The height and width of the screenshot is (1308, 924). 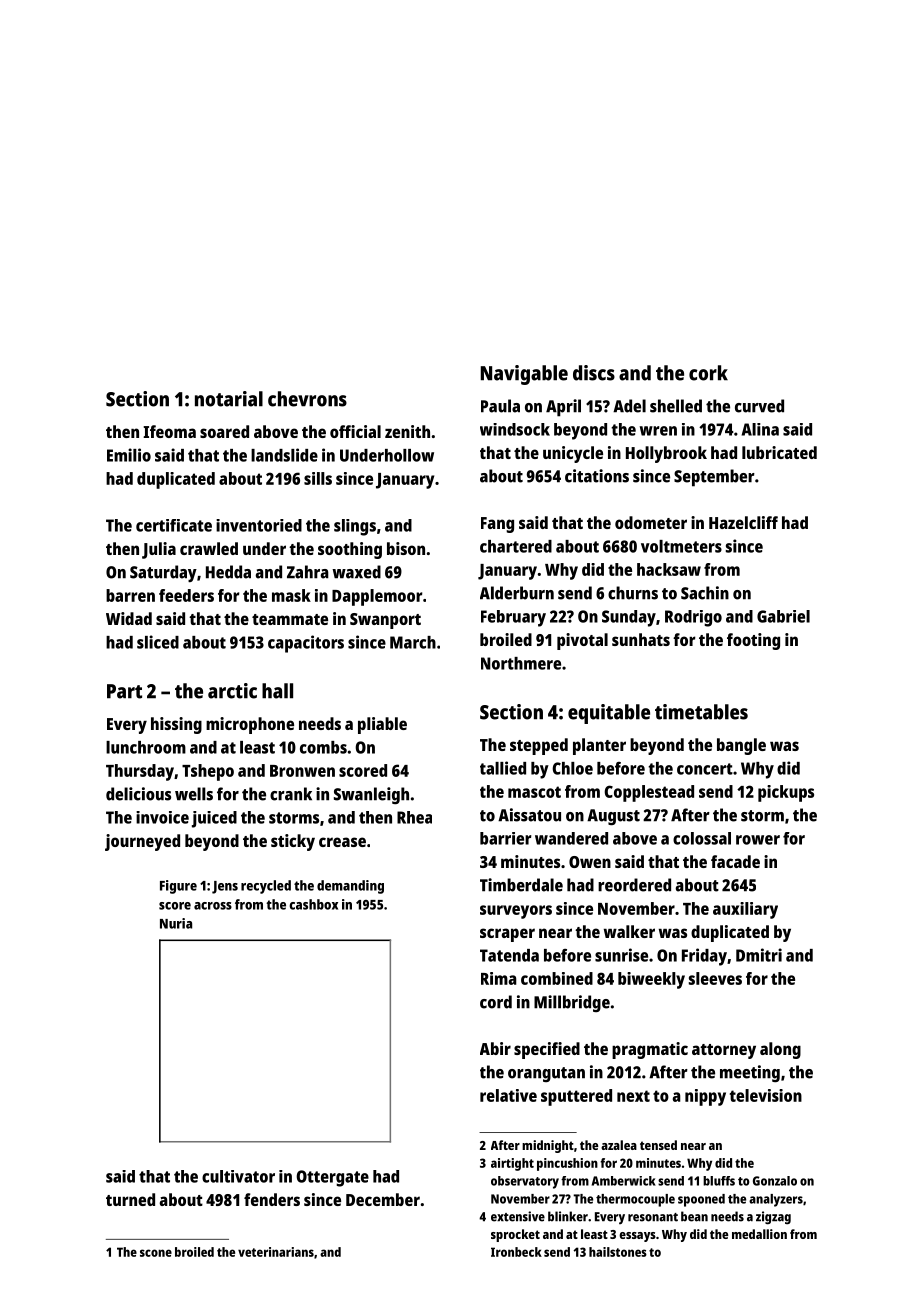 I want to click on notarial, so click(x=229, y=399).
